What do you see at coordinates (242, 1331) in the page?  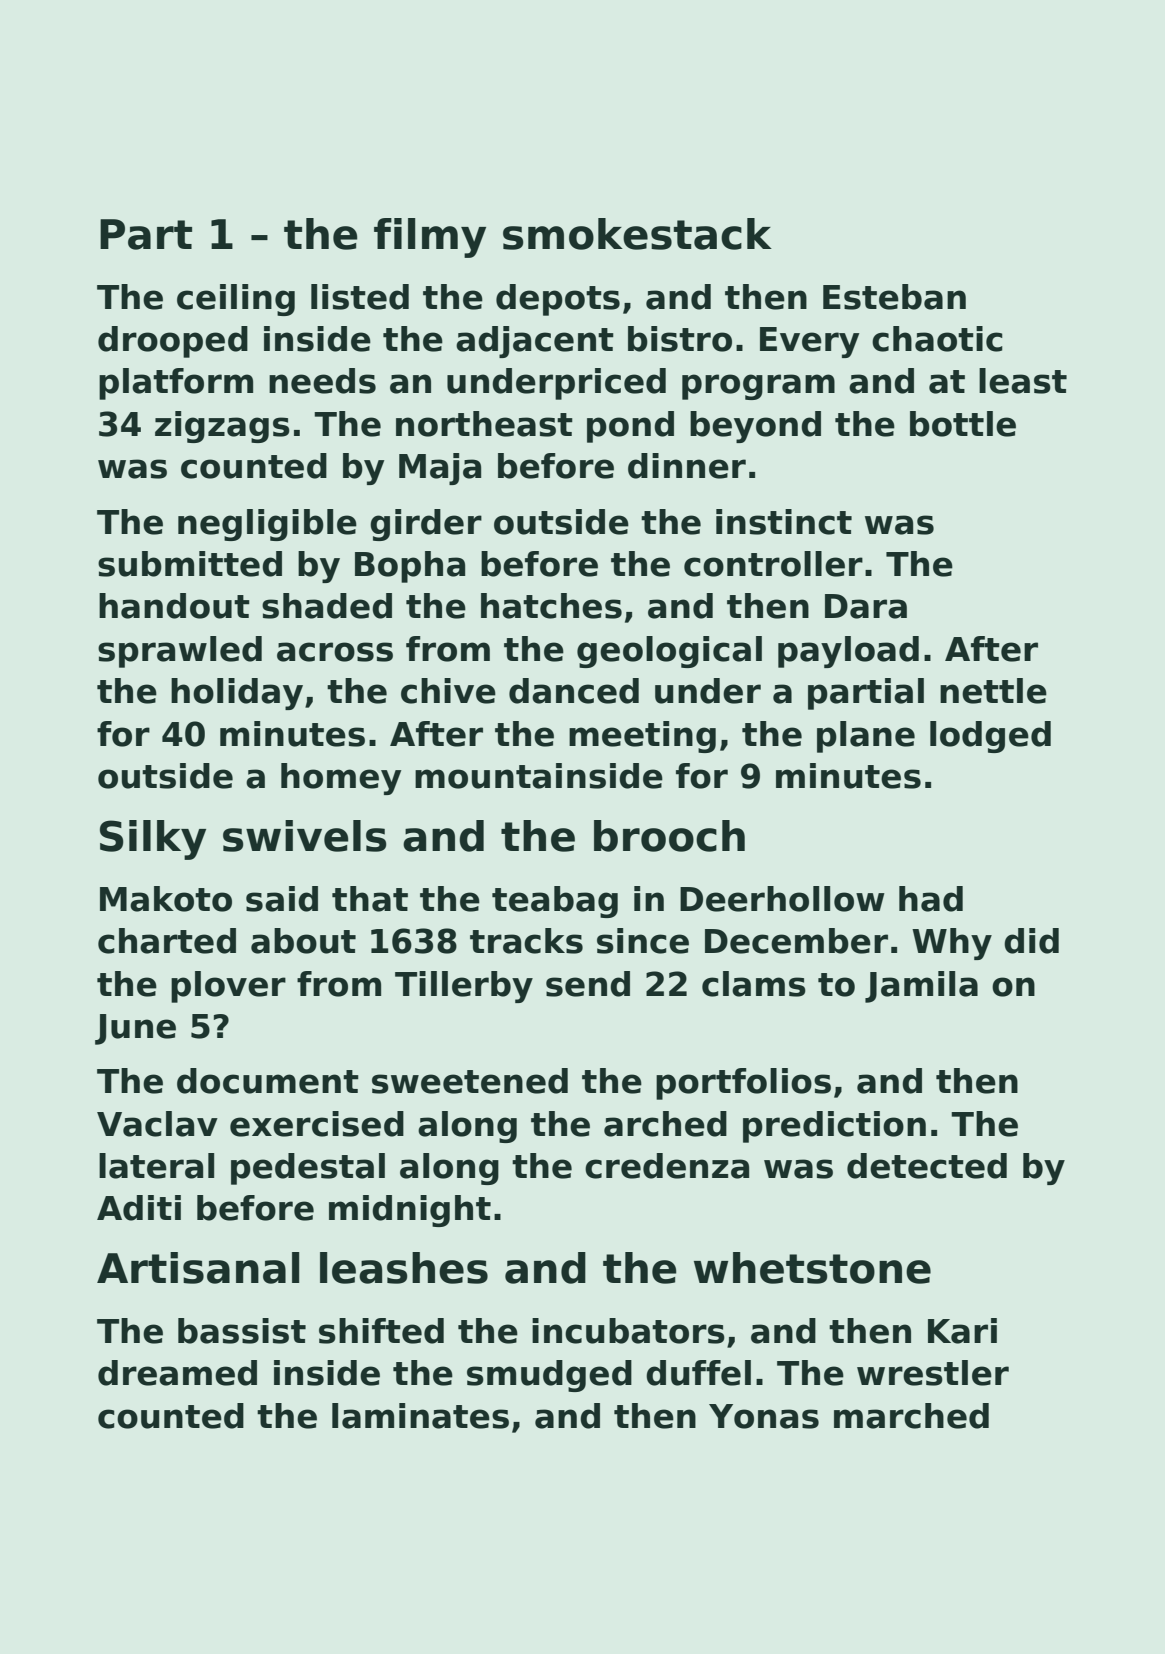 I see `bassist` at bounding box center [242, 1331].
